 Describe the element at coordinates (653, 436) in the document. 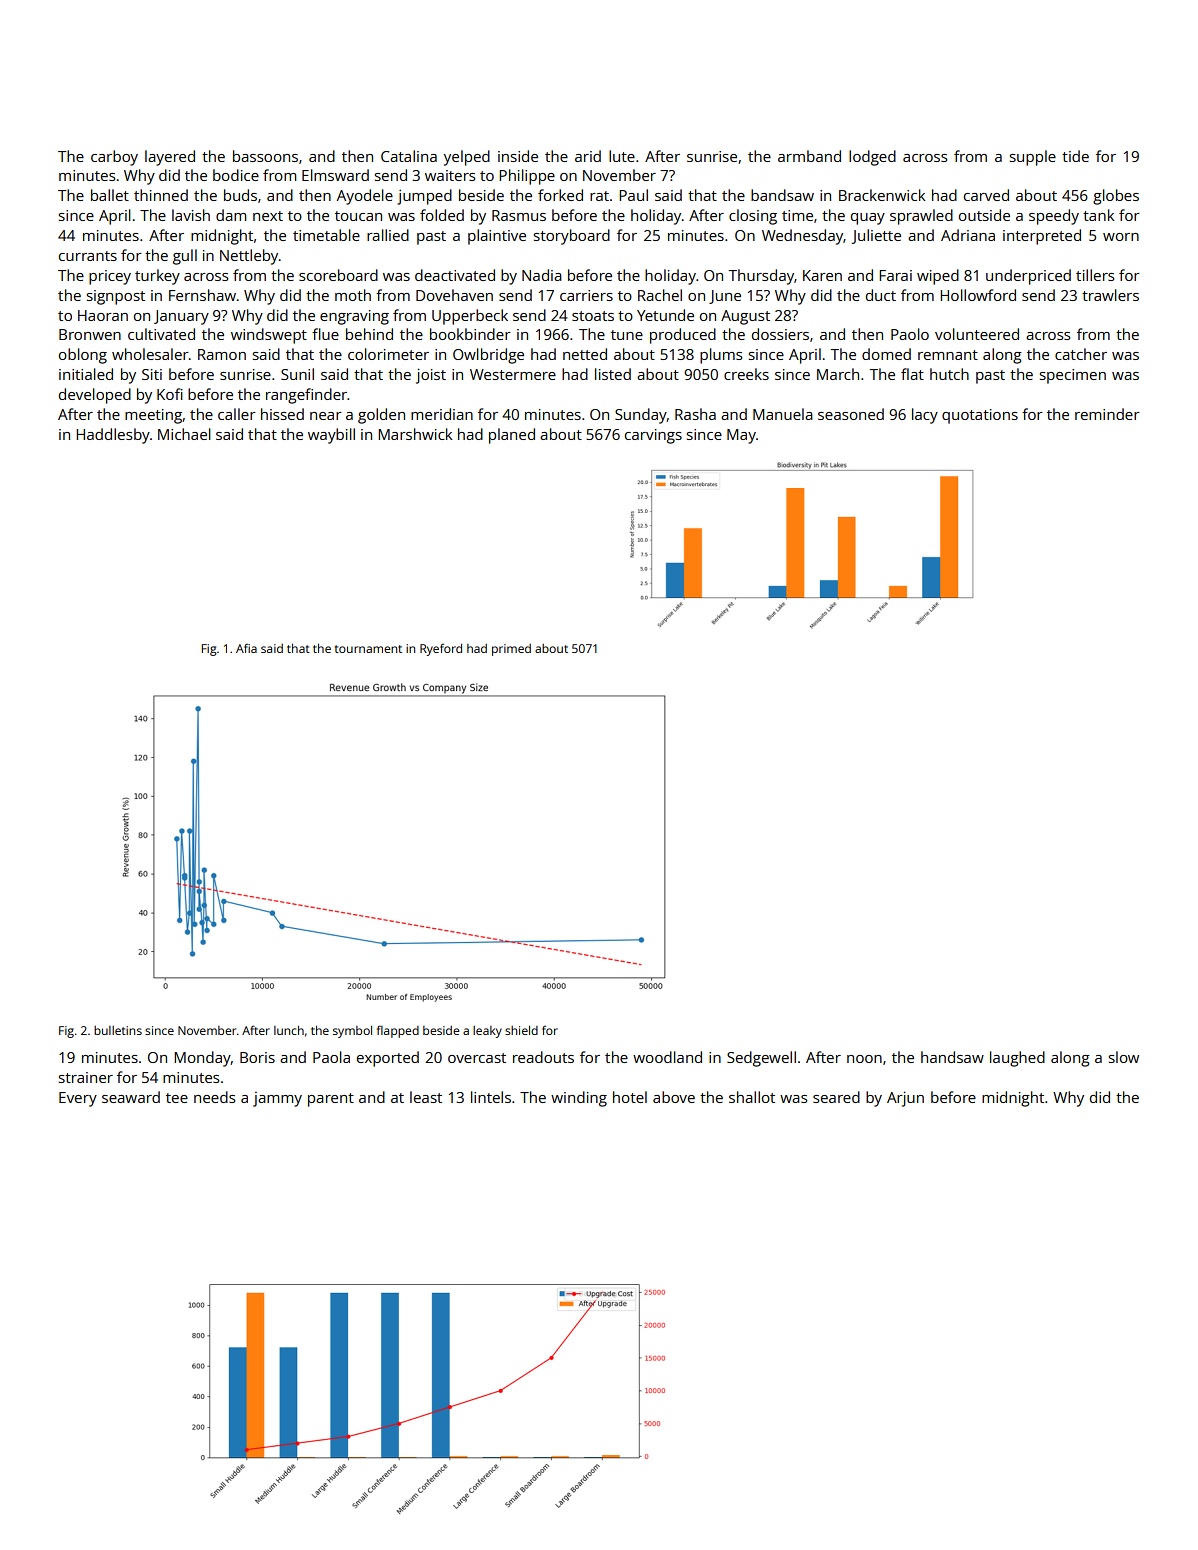

I see `carvings` at that location.
